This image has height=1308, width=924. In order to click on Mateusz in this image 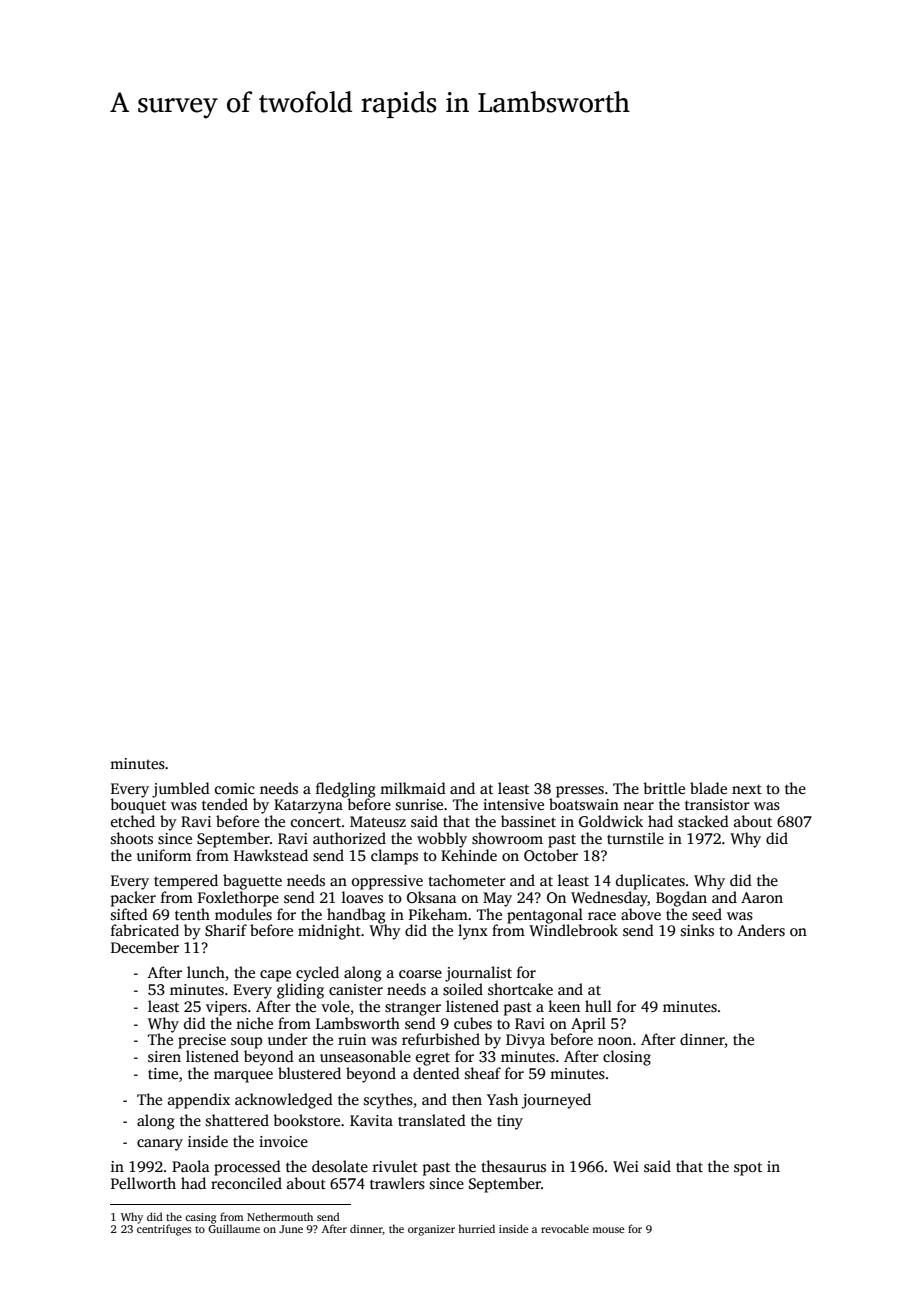, I will do `click(378, 822)`.
